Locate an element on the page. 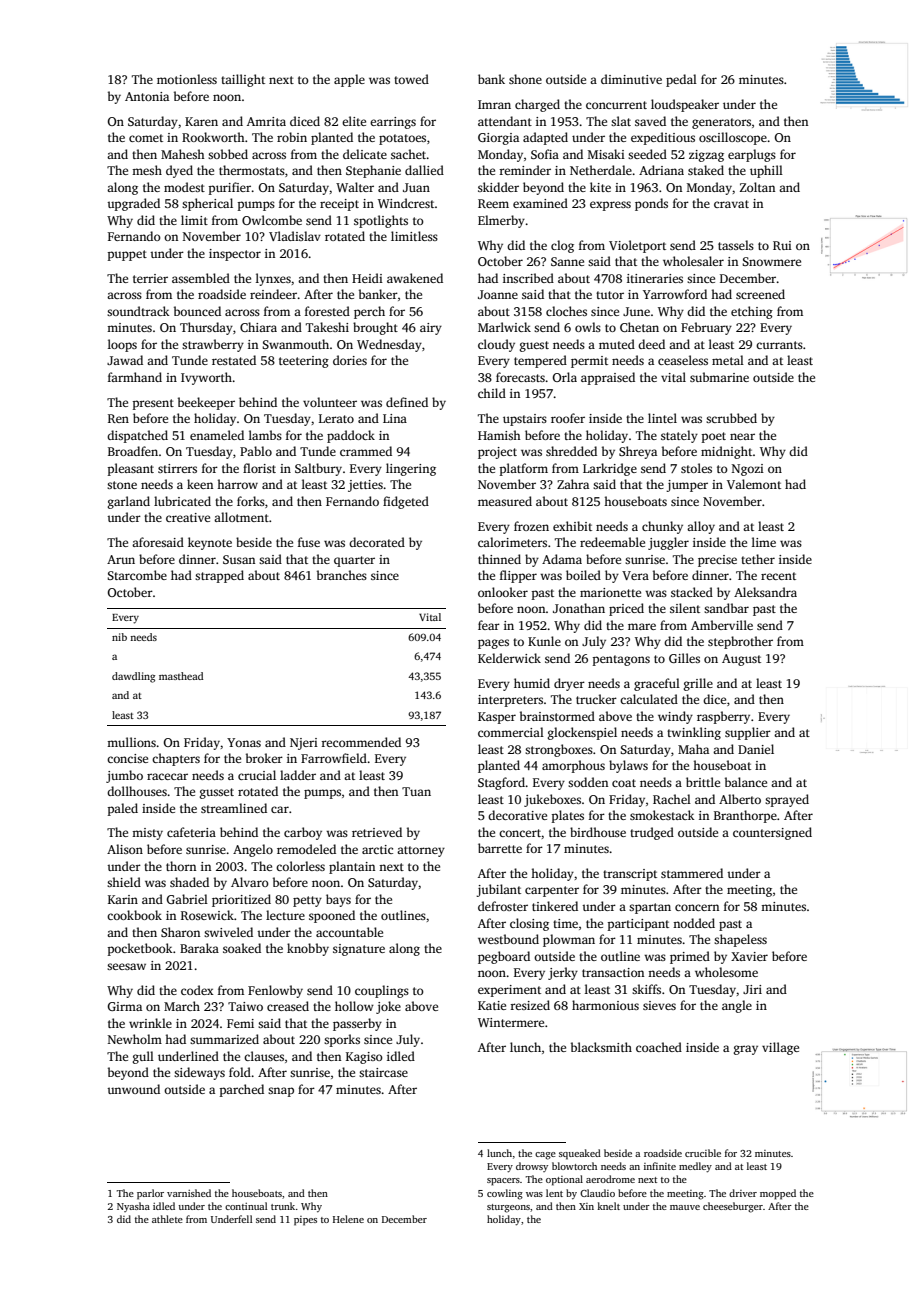 Image resolution: width=924 pixels, height=1308 pixels. Windcrest is located at coordinates (406, 203).
